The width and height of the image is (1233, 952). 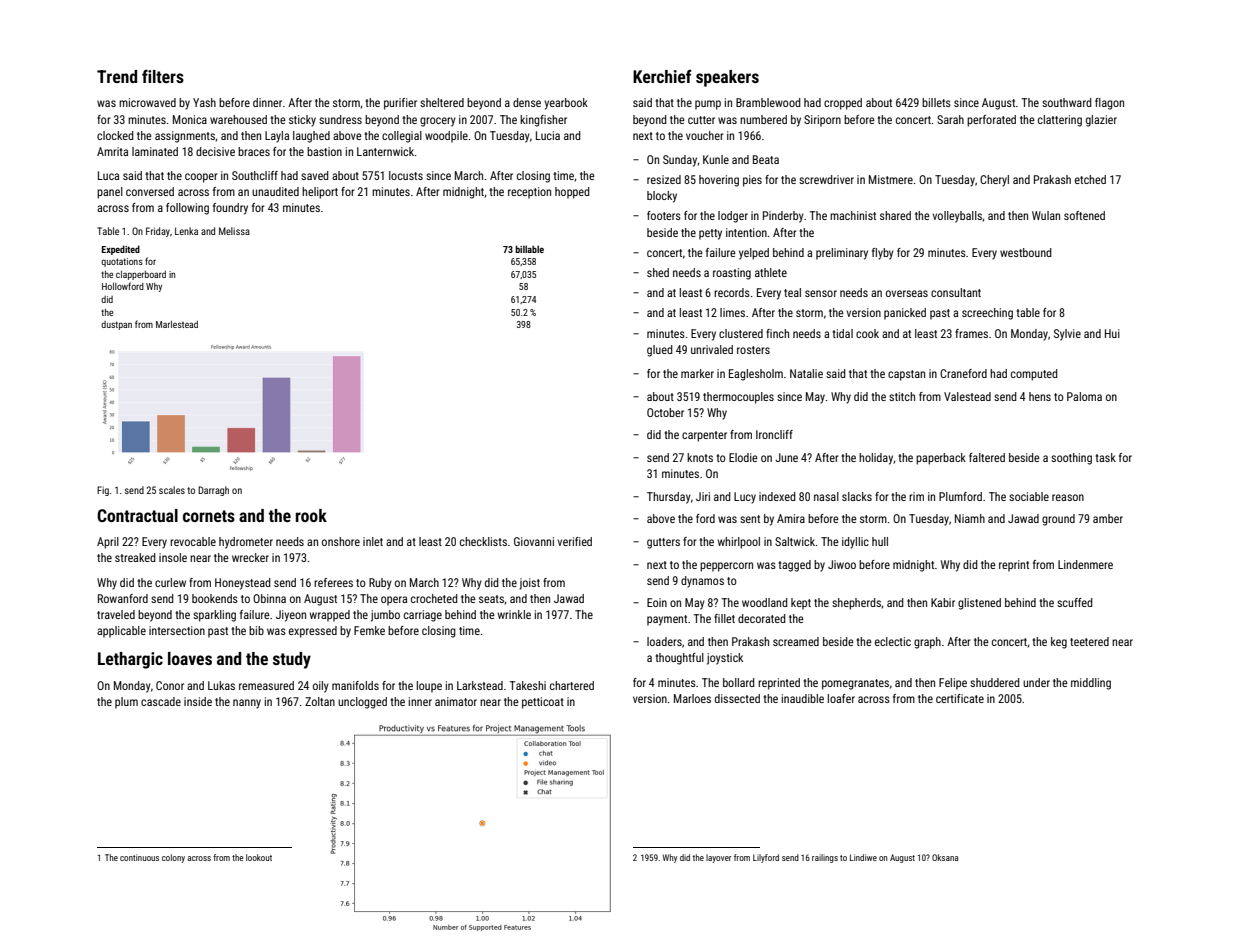 I want to click on ground, so click(x=1058, y=520).
